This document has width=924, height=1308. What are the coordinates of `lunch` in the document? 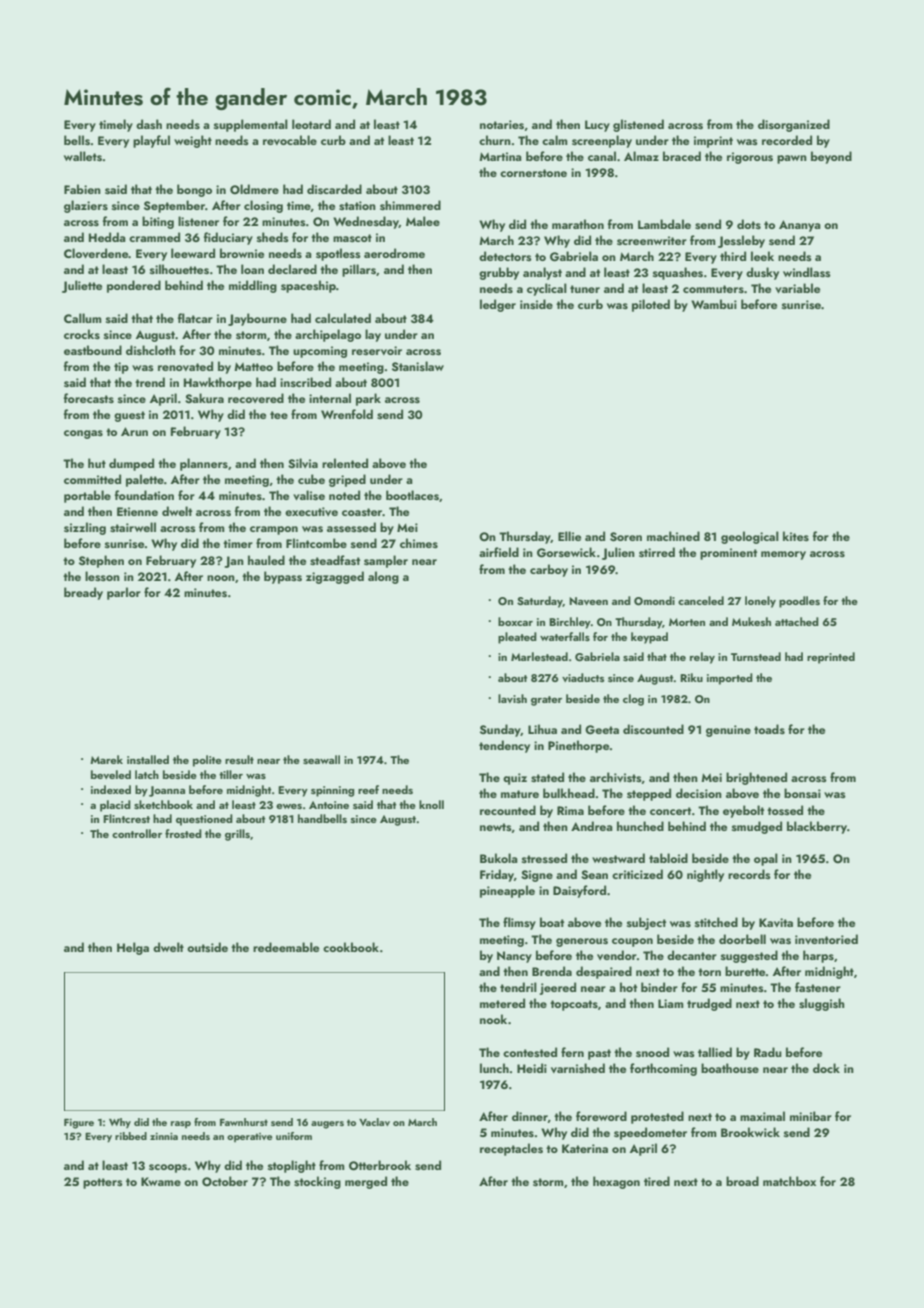 It's located at (494, 1068).
